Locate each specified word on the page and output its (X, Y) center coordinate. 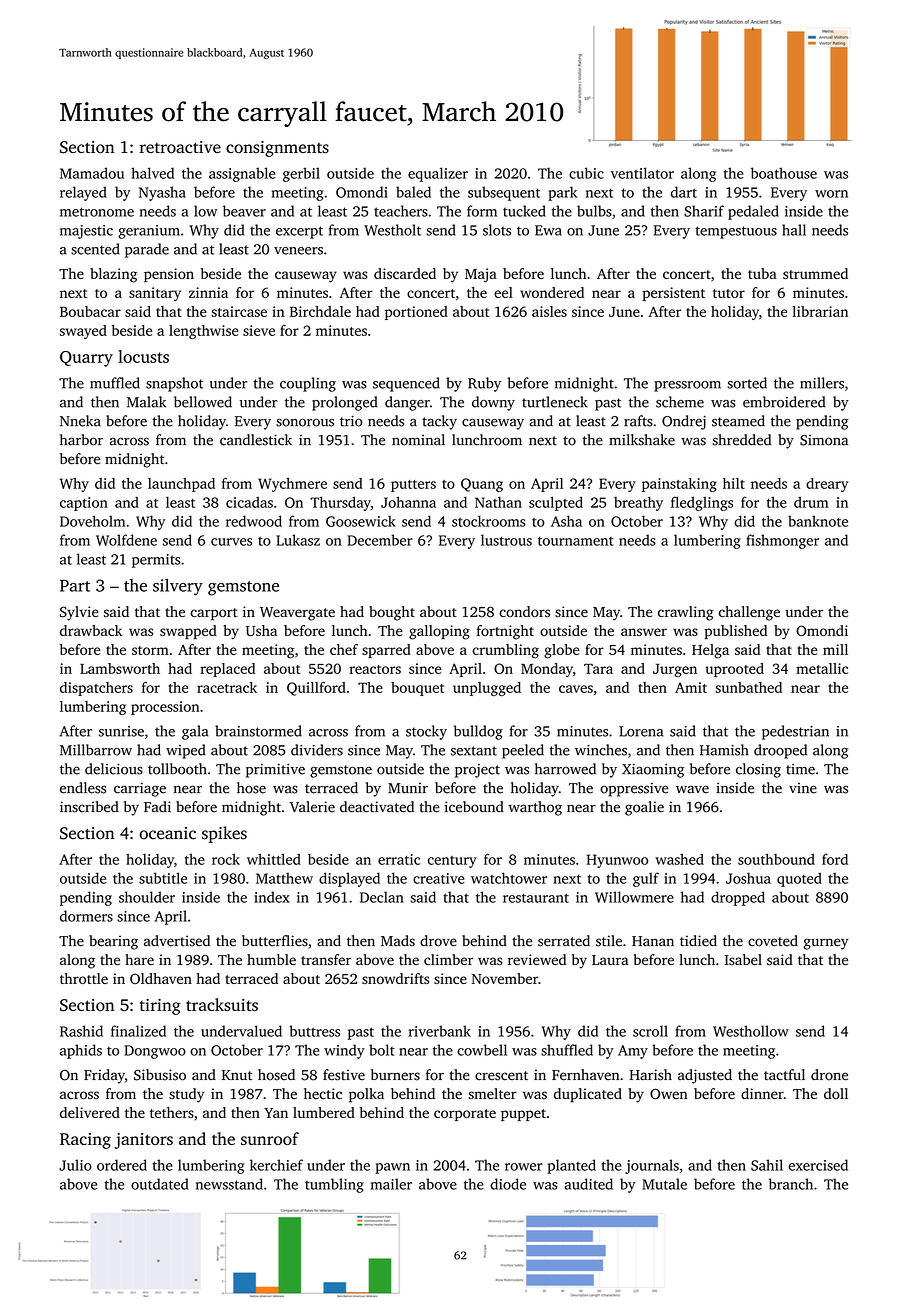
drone (829, 1075)
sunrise (121, 731)
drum (811, 502)
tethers (172, 1112)
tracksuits (222, 1004)
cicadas (249, 502)
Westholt (392, 230)
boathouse (784, 173)
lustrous (506, 540)
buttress (314, 1031)
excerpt (299, 232)
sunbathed (748, 687)
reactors (375, 669)
